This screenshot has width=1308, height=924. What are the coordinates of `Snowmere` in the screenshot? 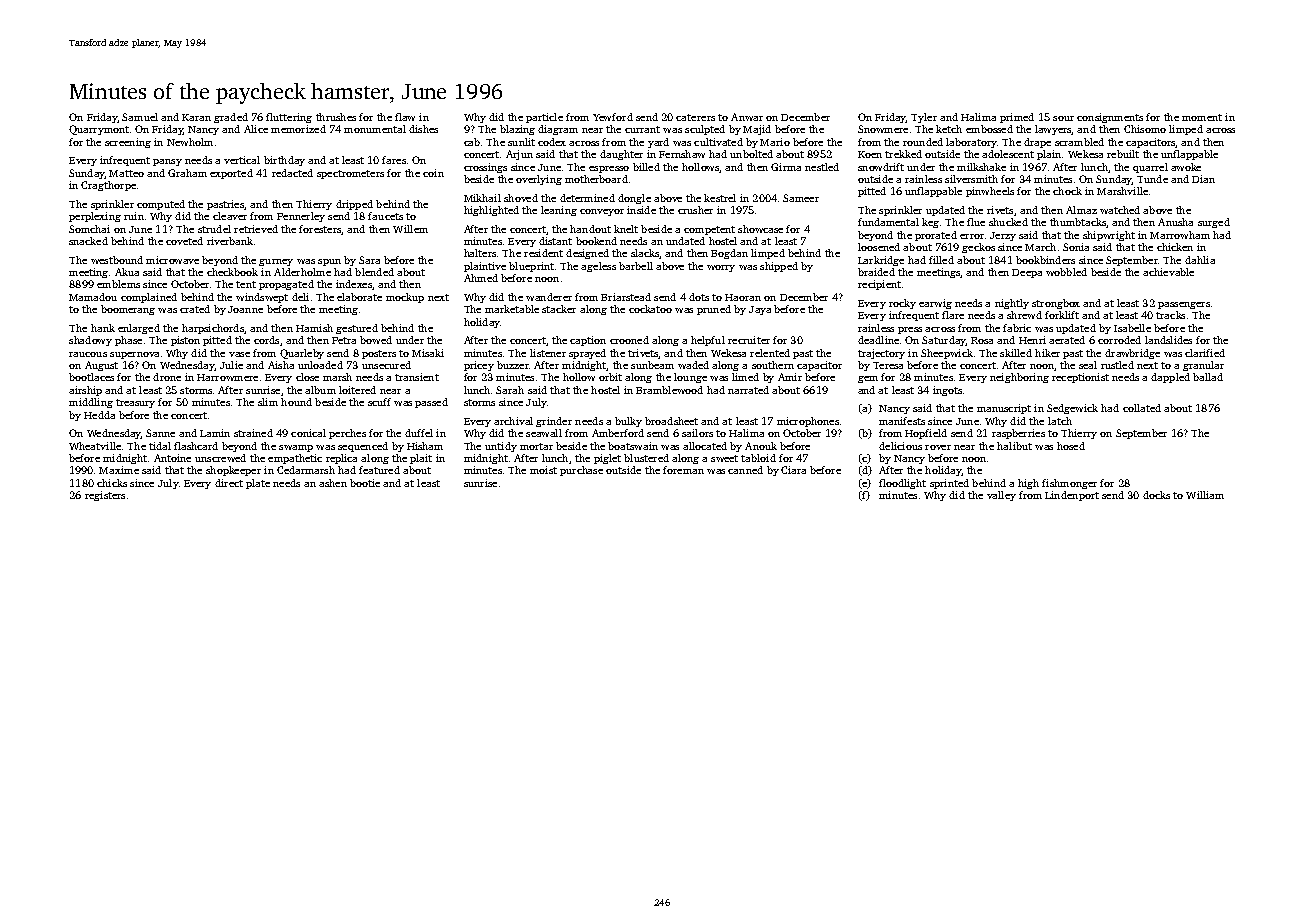 It's located at (883, 129).
